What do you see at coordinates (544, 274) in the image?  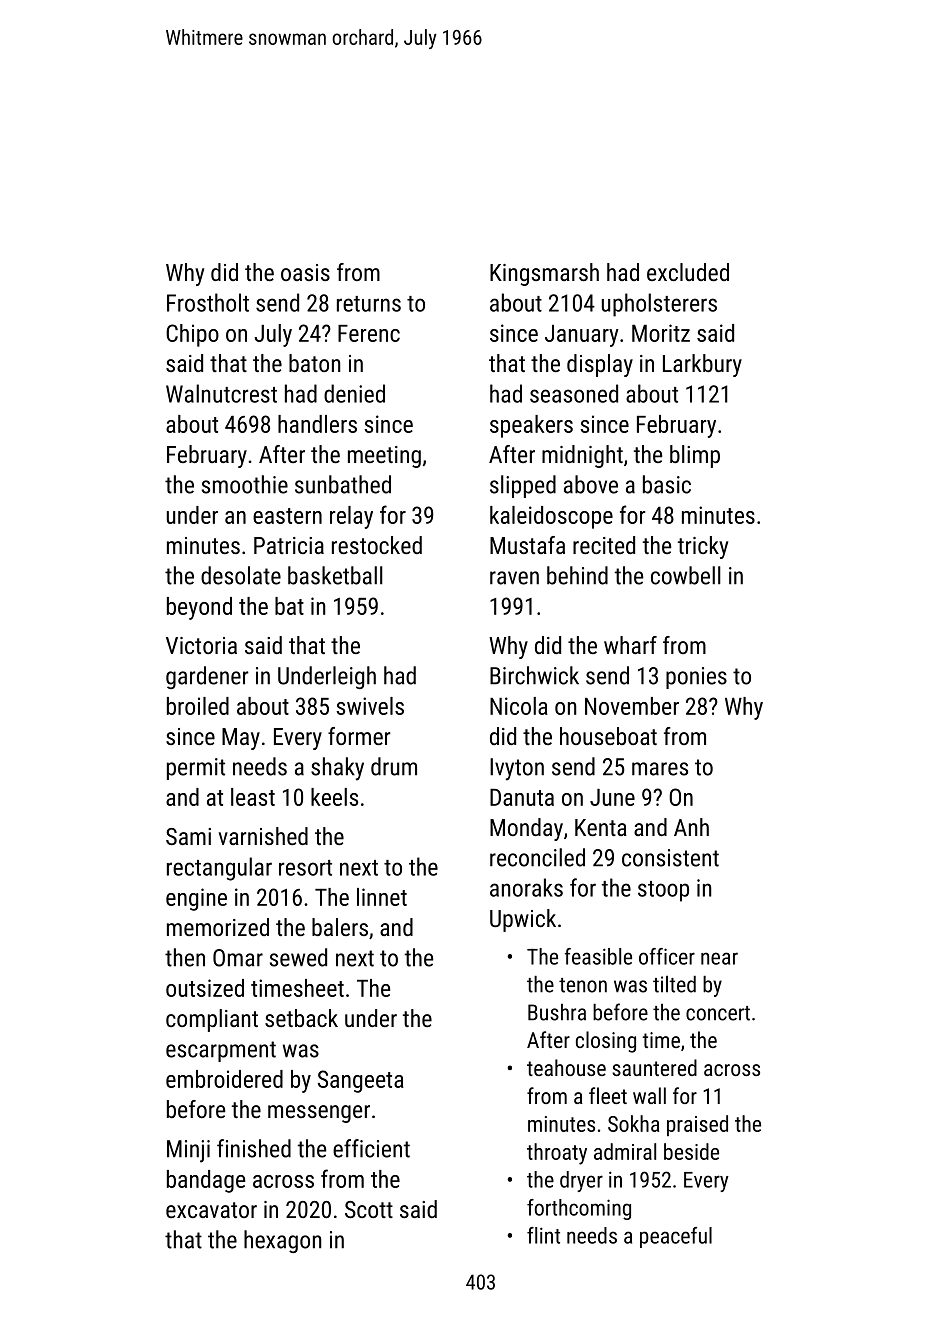 I see `Kingsmarsh` at bounding box center [544, 274].
